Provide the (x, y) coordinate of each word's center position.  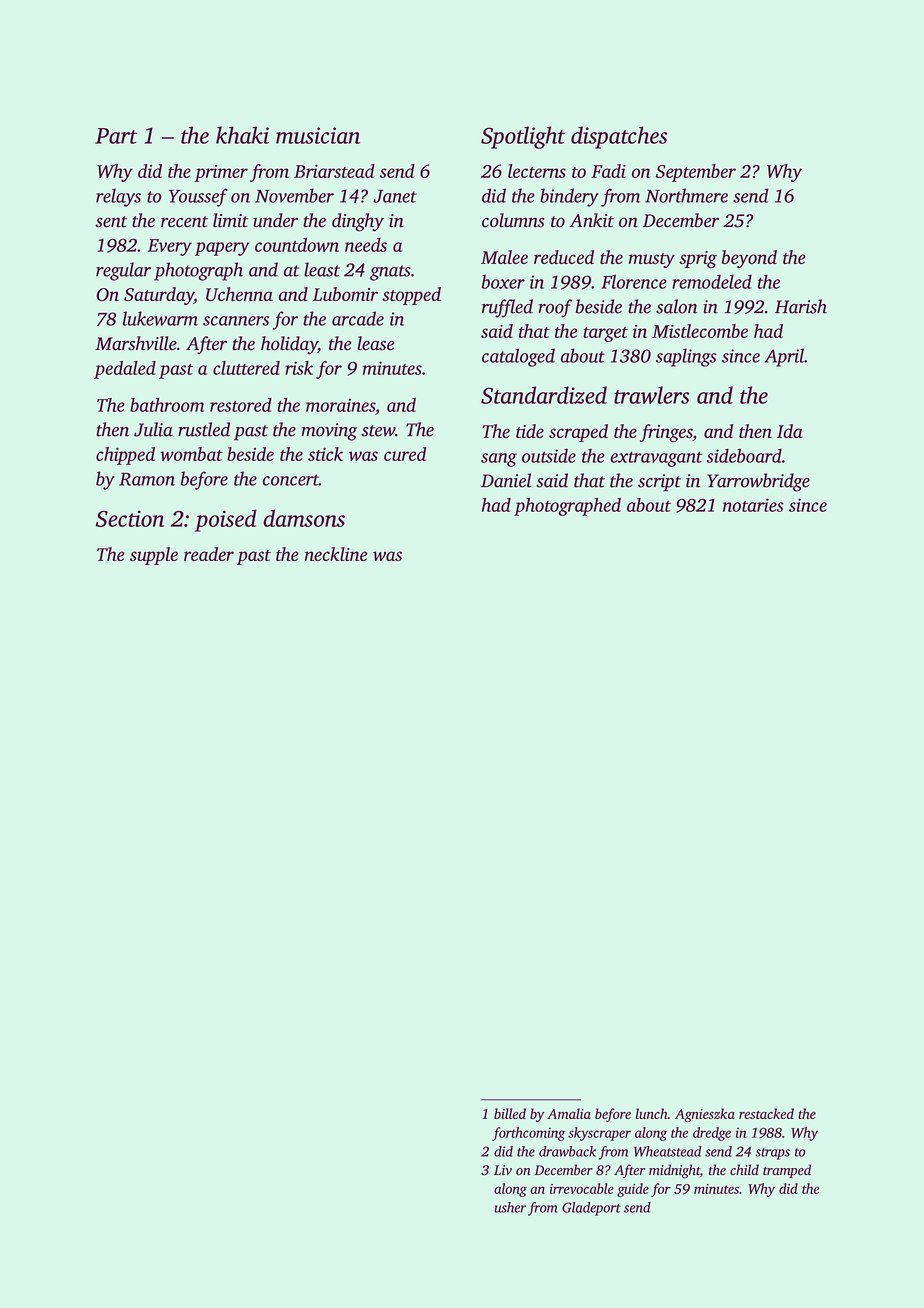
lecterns (537, 171)
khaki (242, 135)
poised (226, 520)
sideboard (744, 456)
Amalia (569, 1113)
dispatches (619, 137)
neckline (336, 554)
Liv (503, 1170)
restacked (766, 1113)
